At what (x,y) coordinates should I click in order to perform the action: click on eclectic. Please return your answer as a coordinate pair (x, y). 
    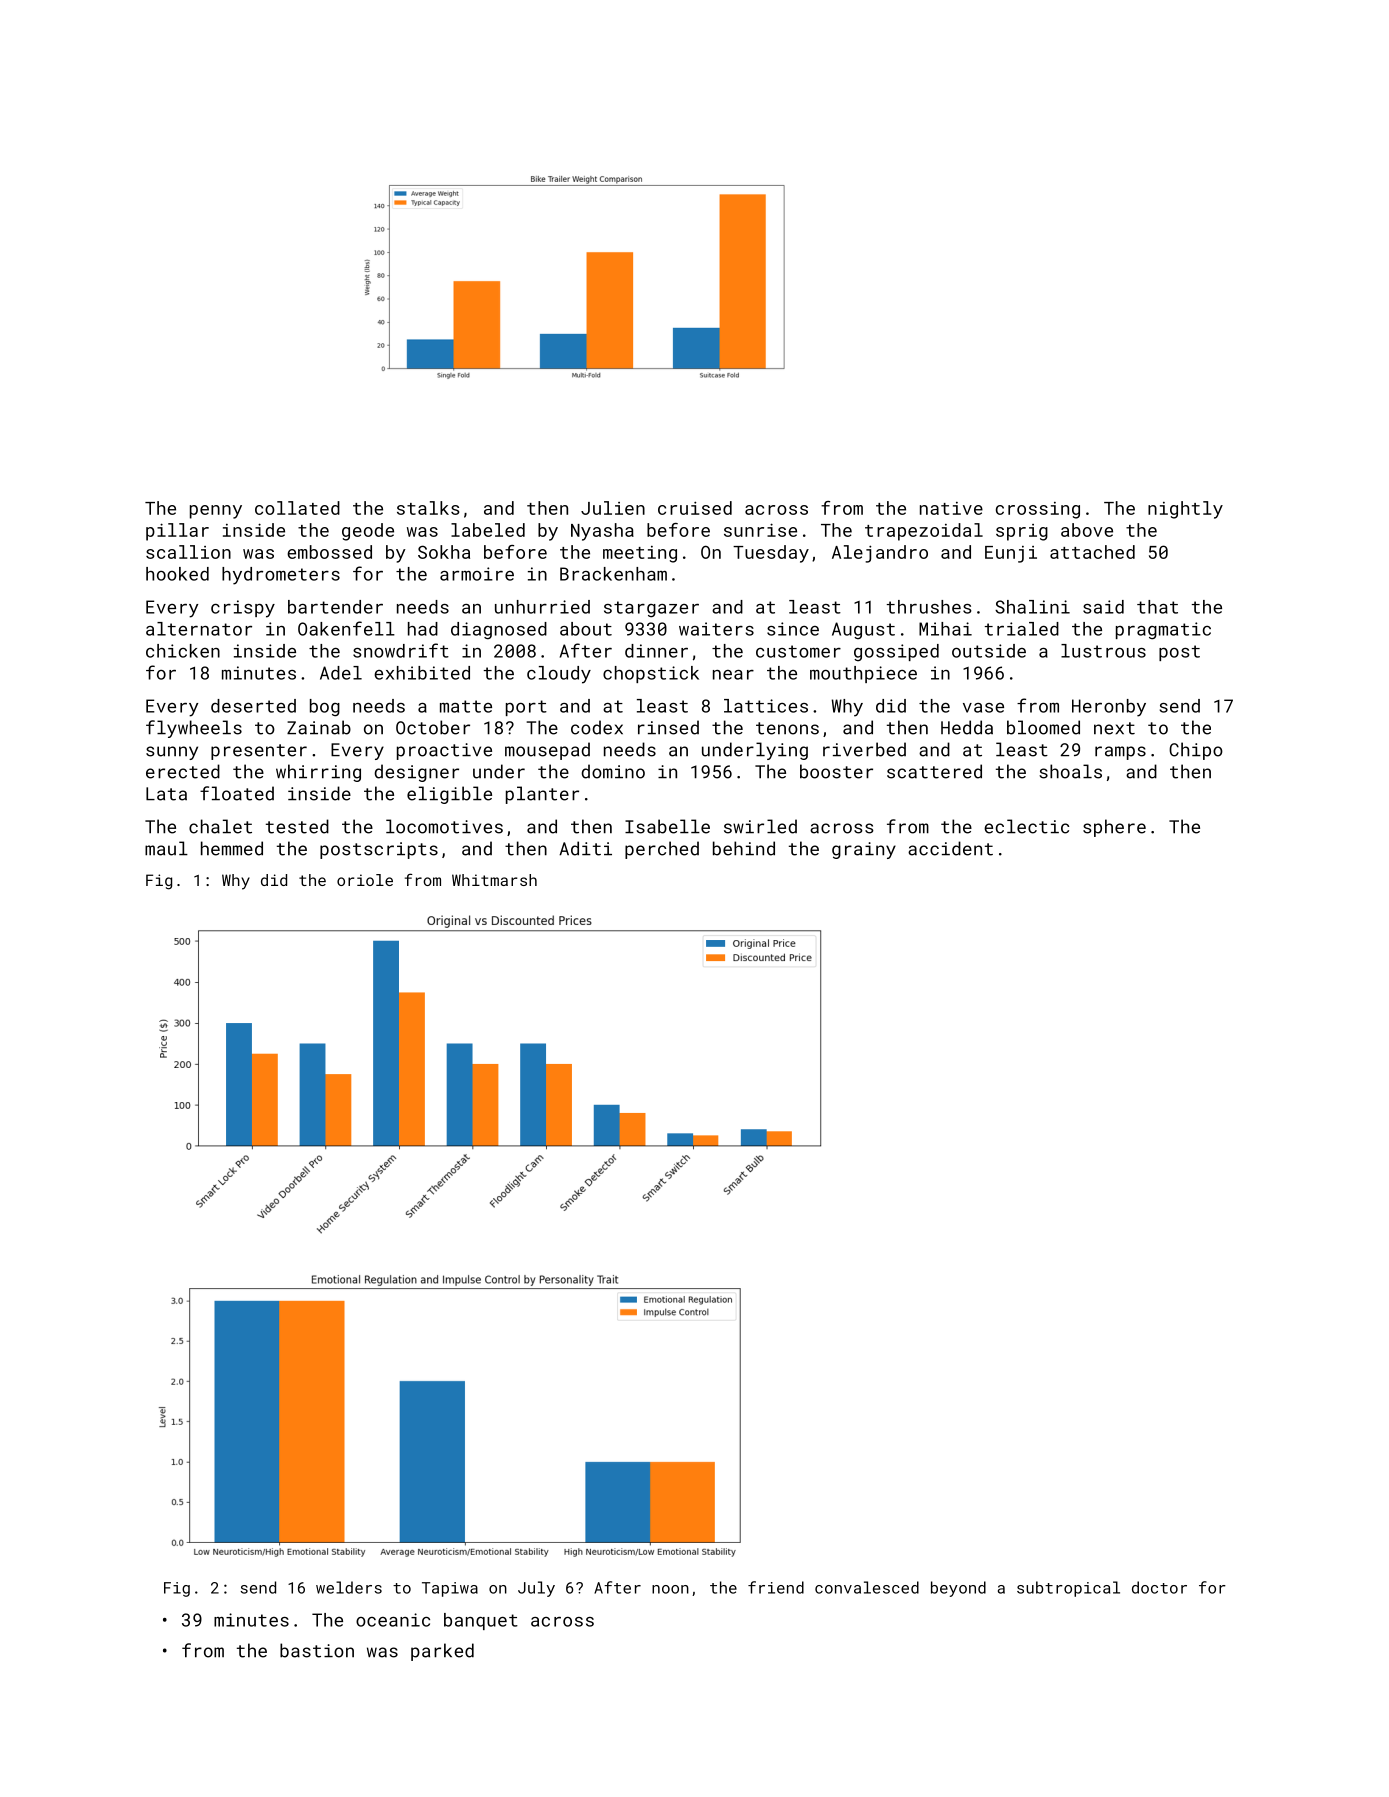
    Looking at the image, I should click on (1026, 826).
